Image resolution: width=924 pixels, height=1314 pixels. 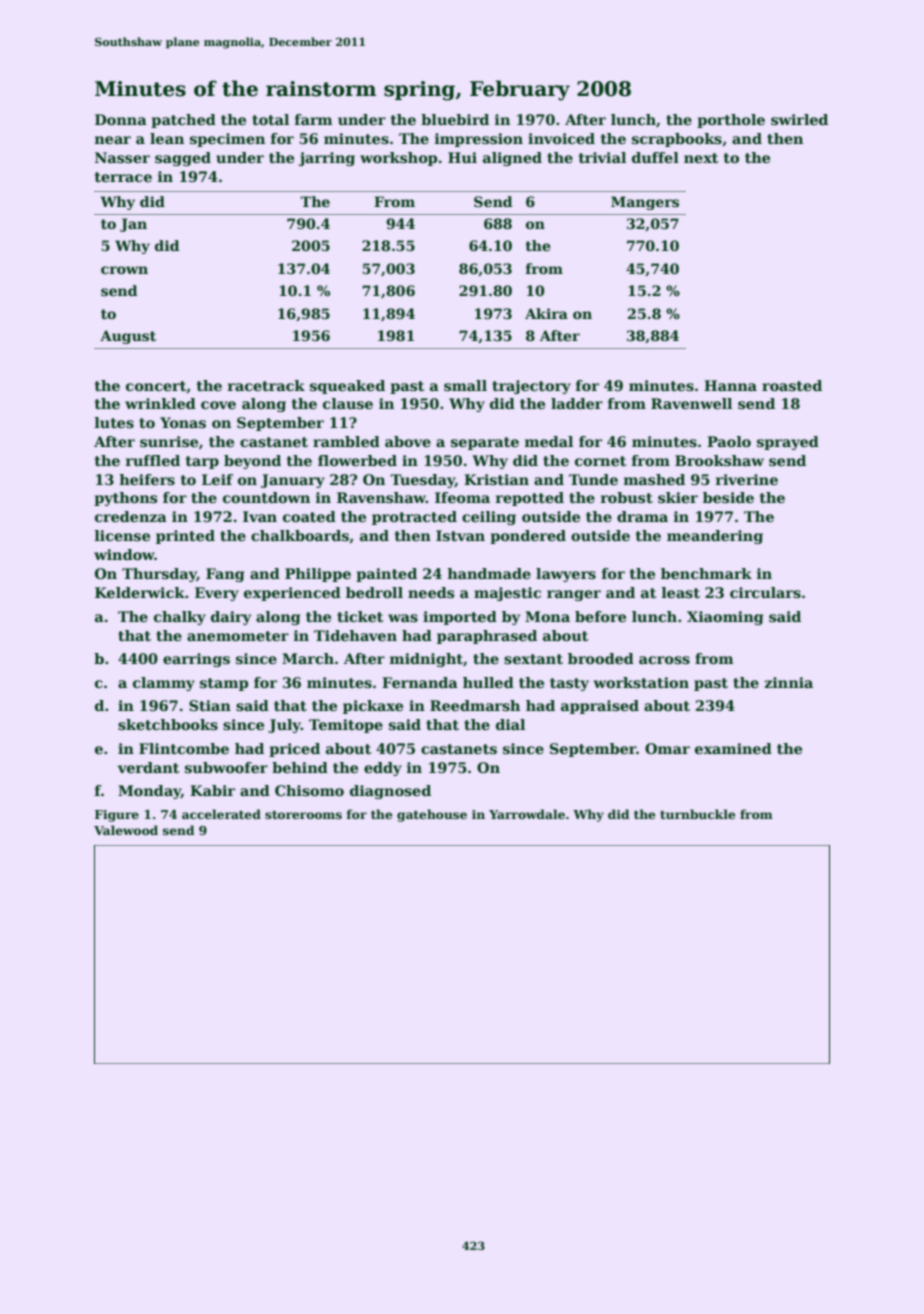 What do you see at coordinates (547, 616) in the screenshot?
I see `Mona` at bounding box center [547, 616].
